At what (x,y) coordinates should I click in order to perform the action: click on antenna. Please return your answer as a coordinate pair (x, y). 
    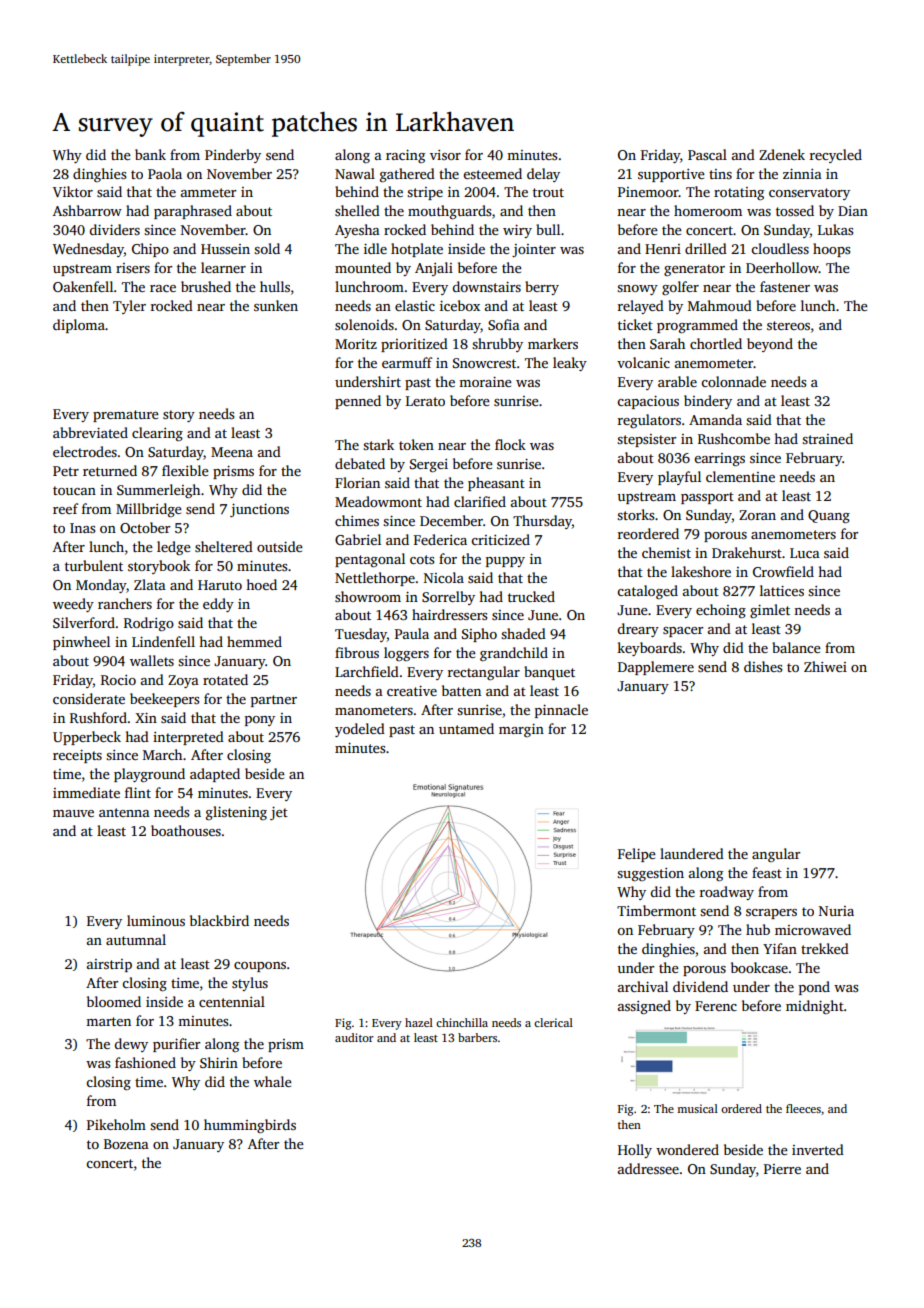
    Looking at the image, I should click on (124, 812).
